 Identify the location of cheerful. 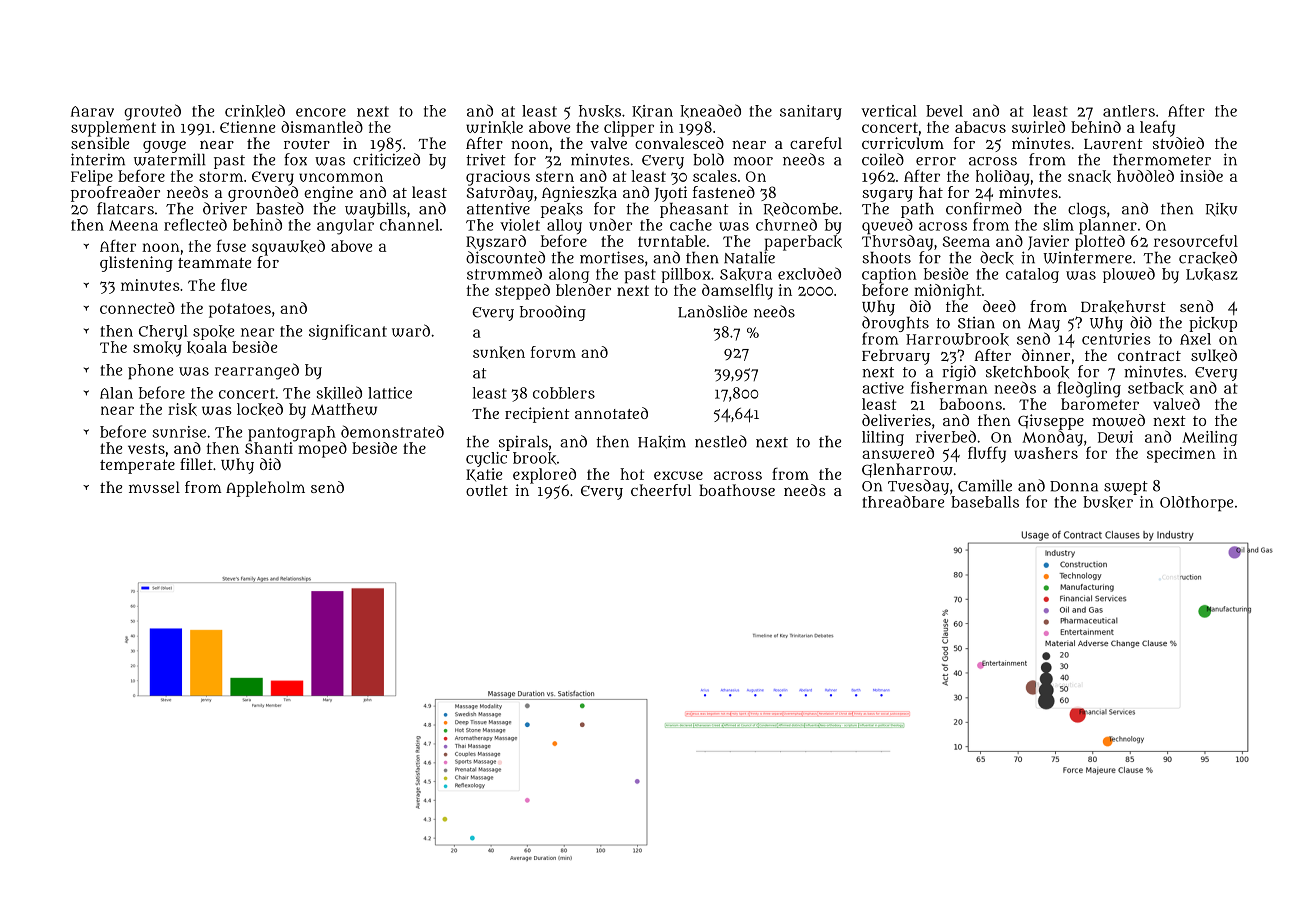
(661, 490).
